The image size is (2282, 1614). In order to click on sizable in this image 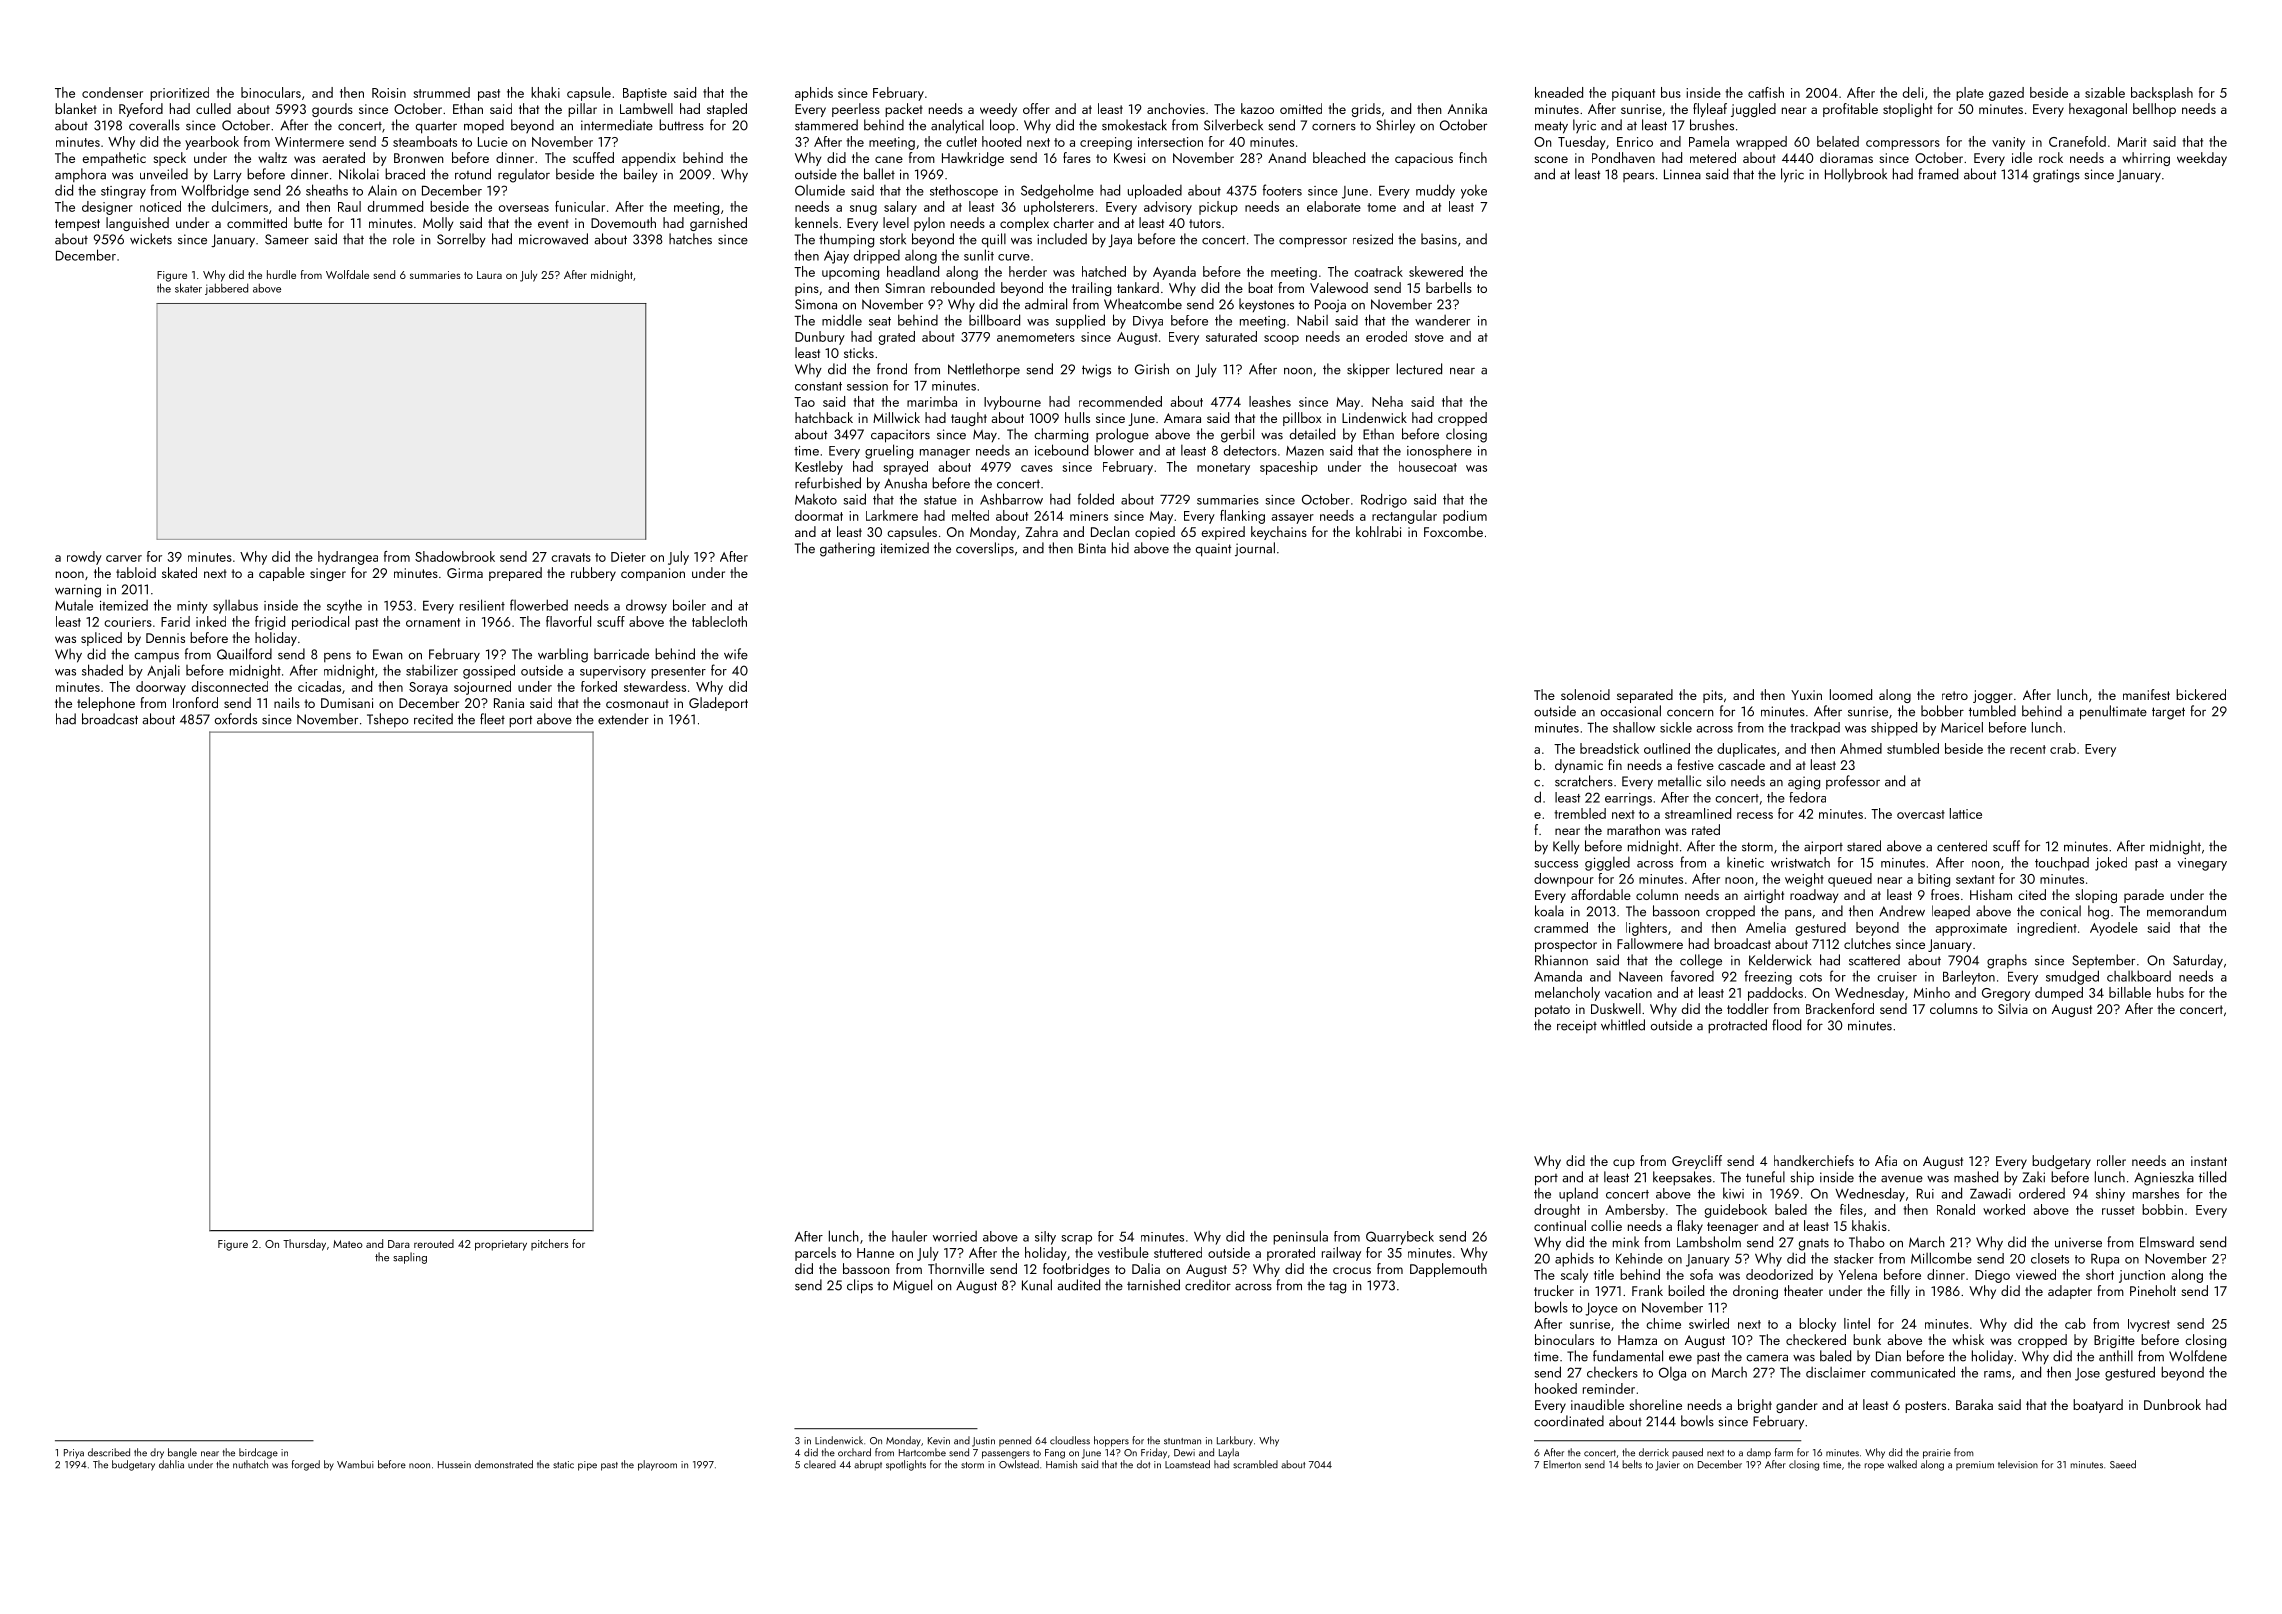, I will do `click(2105, 92)`.
